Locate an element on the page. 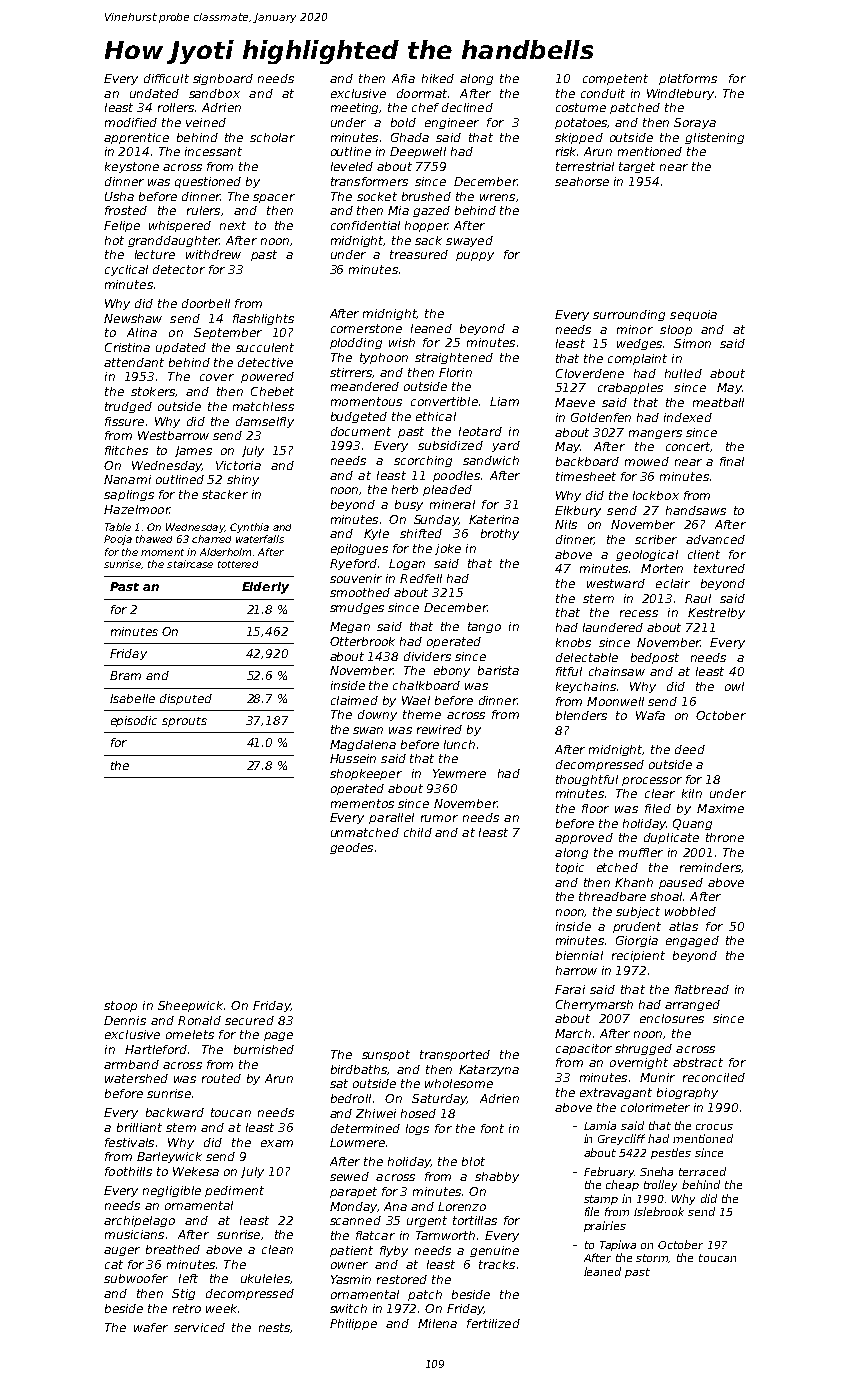  fertilized is located at coordinates (493, 1323).
